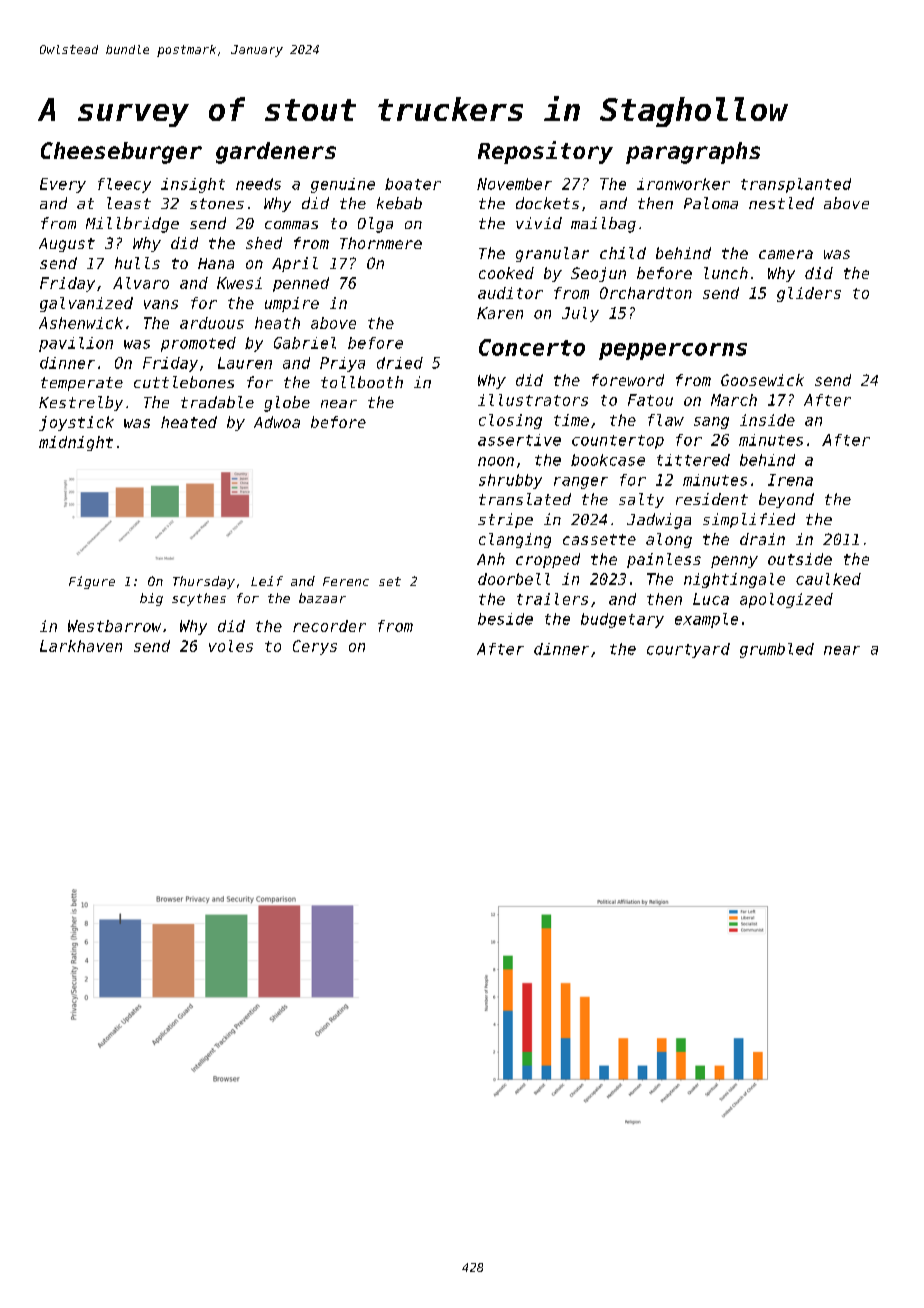 This screenshot has height=1308, width=924. What do you see at coordinates (598, 274) in the screenshot?
I see `Seojun` at bounding box center [598, 274].
